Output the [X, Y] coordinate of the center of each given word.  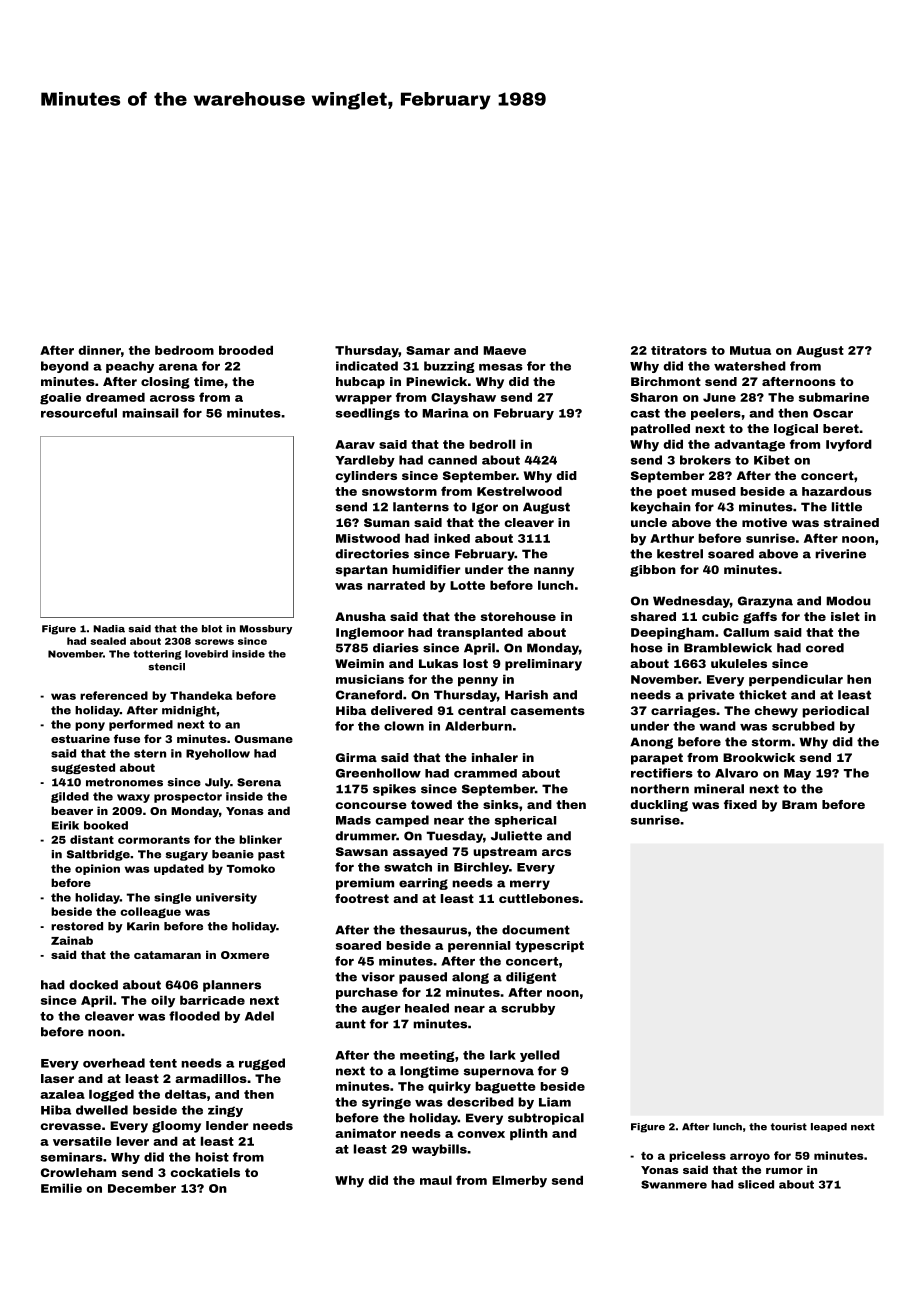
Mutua [750, 350]
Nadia [109, 629]
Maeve [504, 350]
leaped [829, 1127]
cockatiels [205, 1172]
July [217, 783]
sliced [756, 1184]
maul [436, 1180]
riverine [840, 554]
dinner [99, 350]
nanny [554, 572]
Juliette [516, 836]
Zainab [72, 940]
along [470, 978]
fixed [740, 804]
